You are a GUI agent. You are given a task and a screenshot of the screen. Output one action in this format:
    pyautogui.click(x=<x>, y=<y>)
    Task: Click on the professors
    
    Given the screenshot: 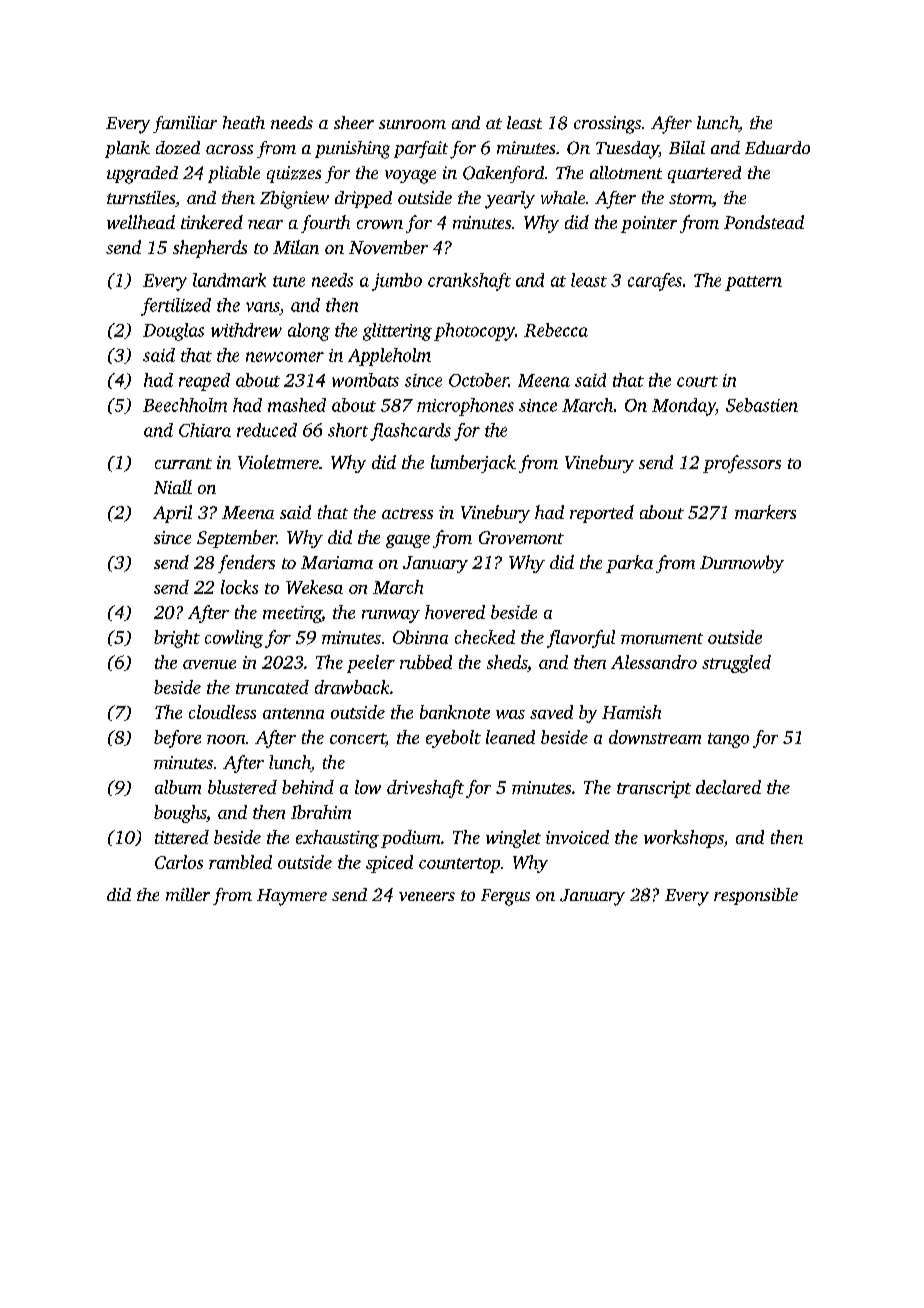 What is the action you would take?
    pyautogui.click(x=742, y=464)
